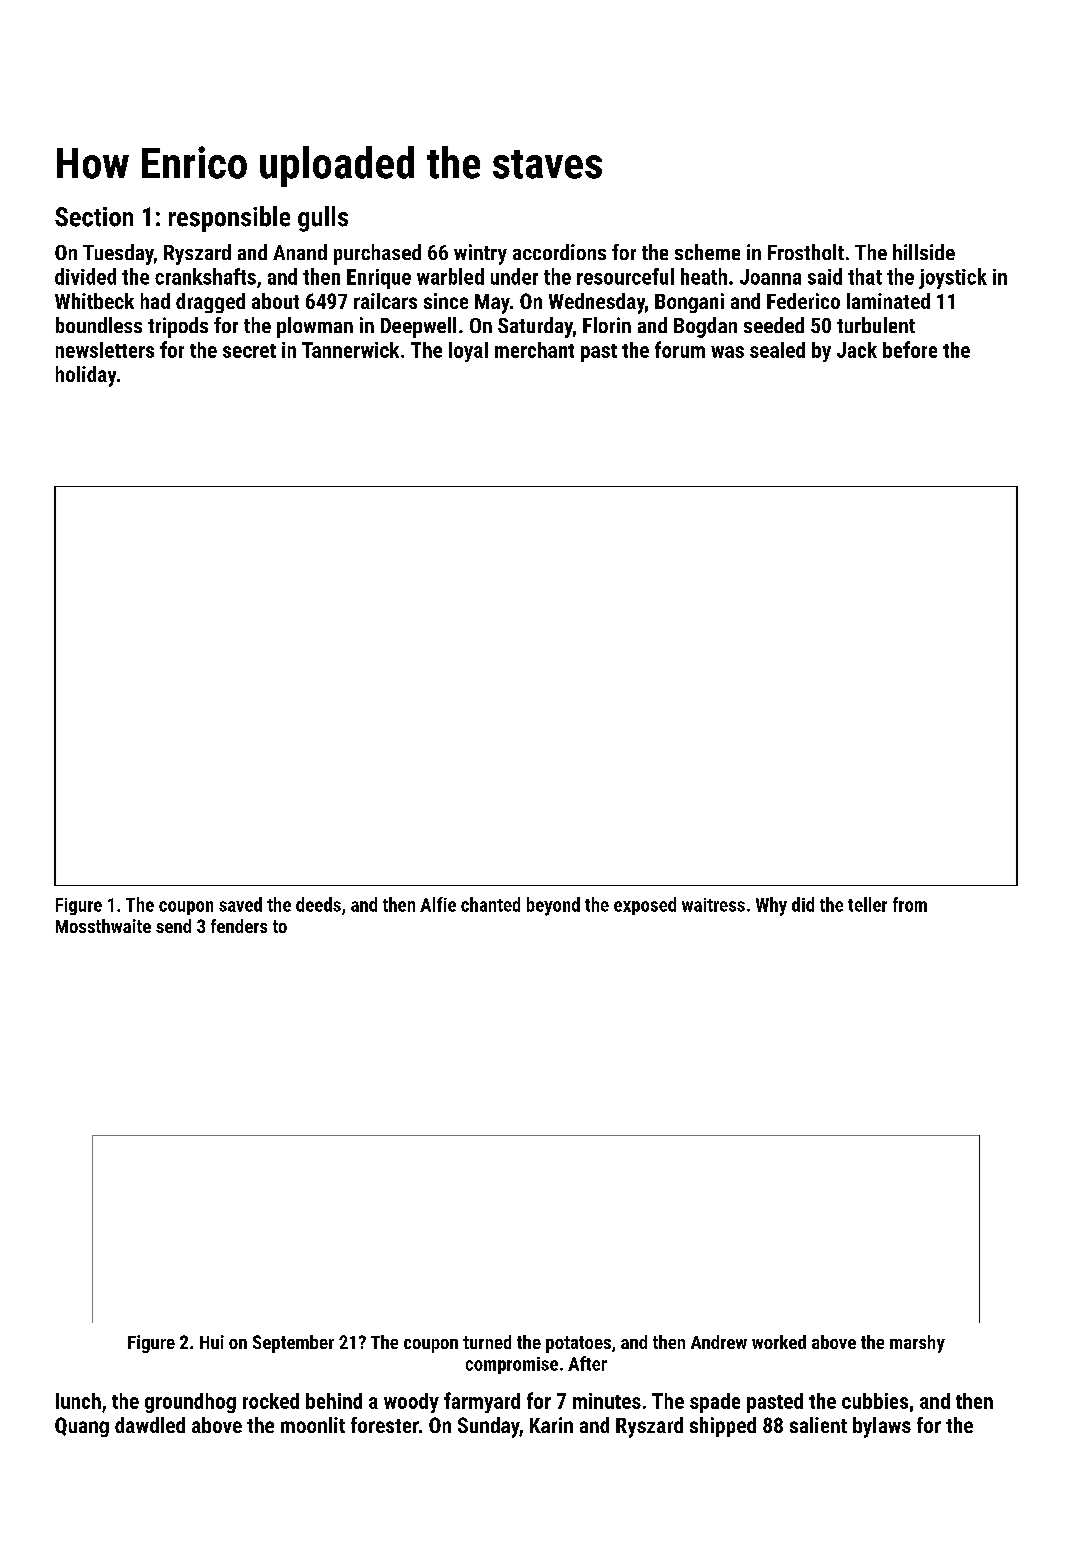  I want to click on moonlit, so click(313, 1425).
